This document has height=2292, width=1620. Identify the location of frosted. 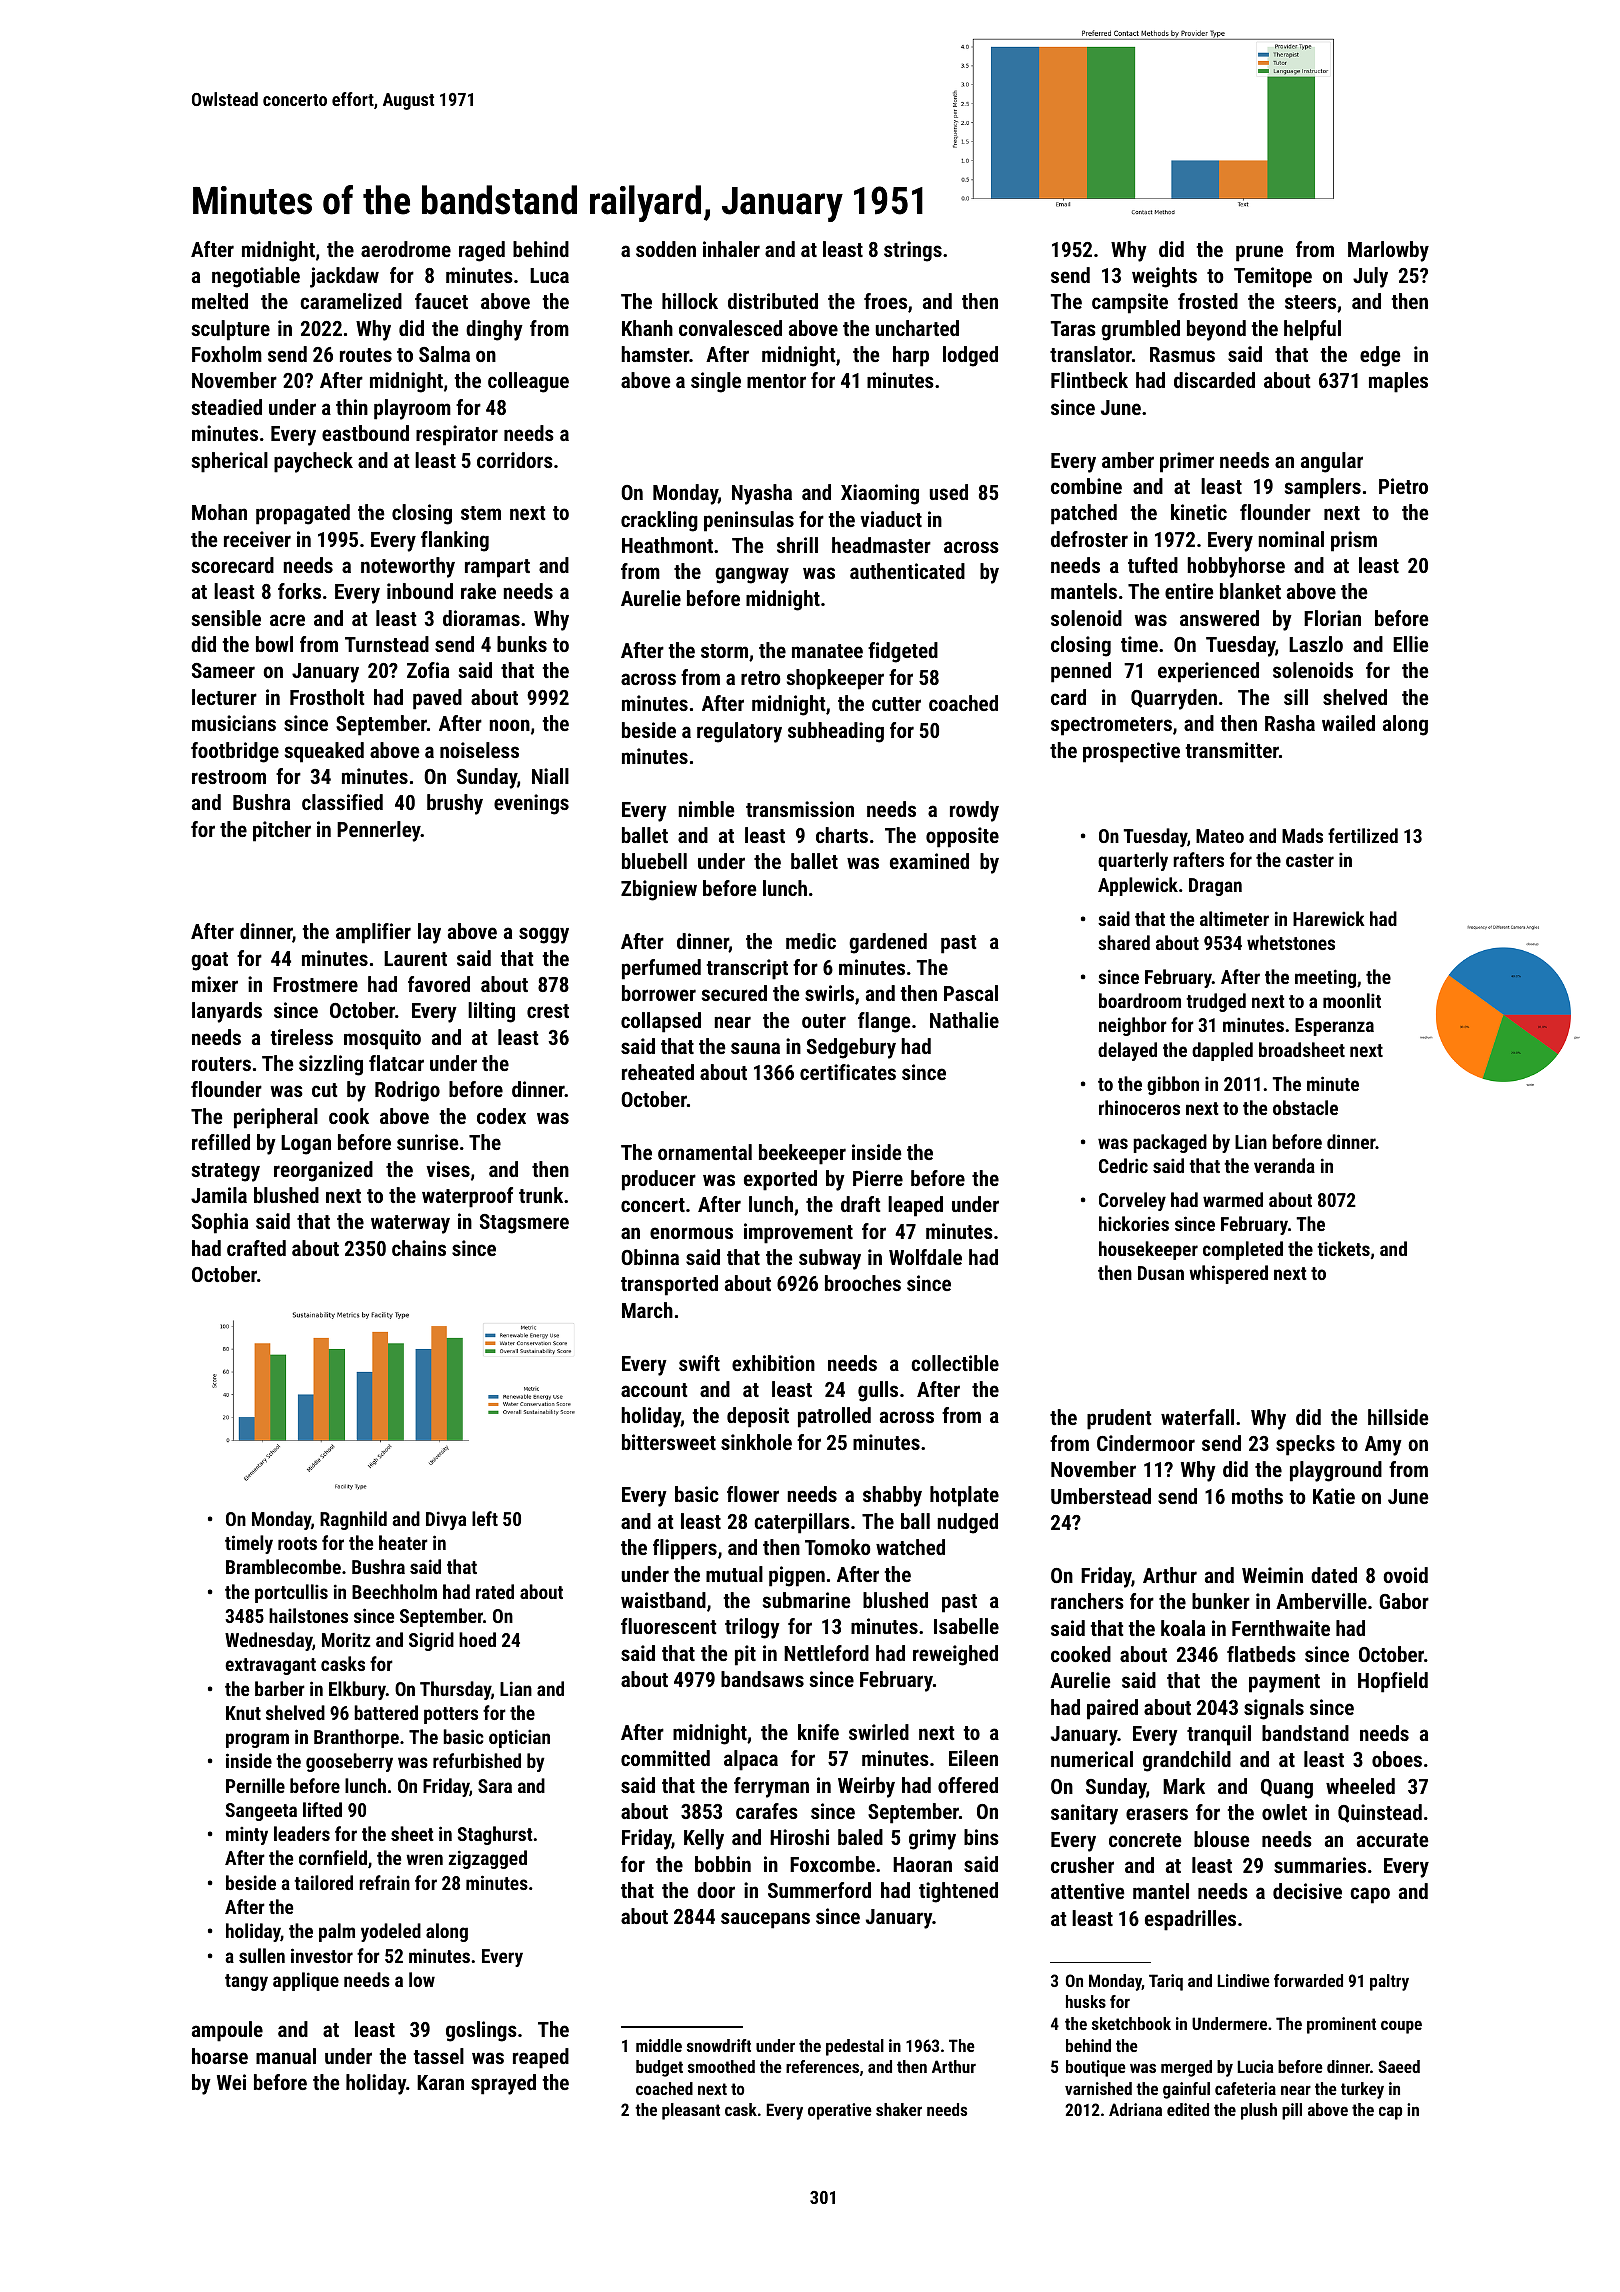
(1208, 301).
